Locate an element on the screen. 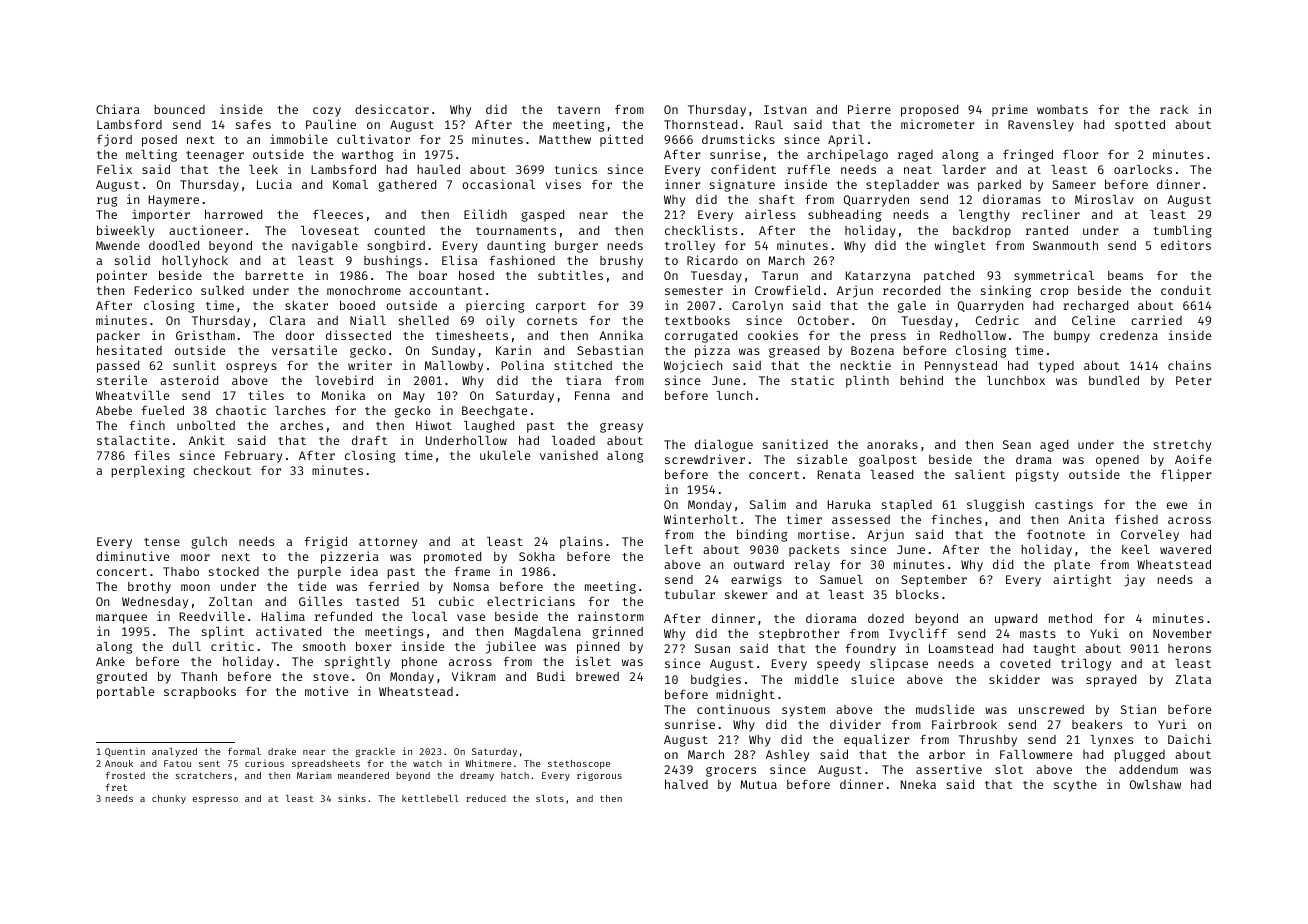 The image size is (1308, 924). tunics is located at coordinates (575, 169).
